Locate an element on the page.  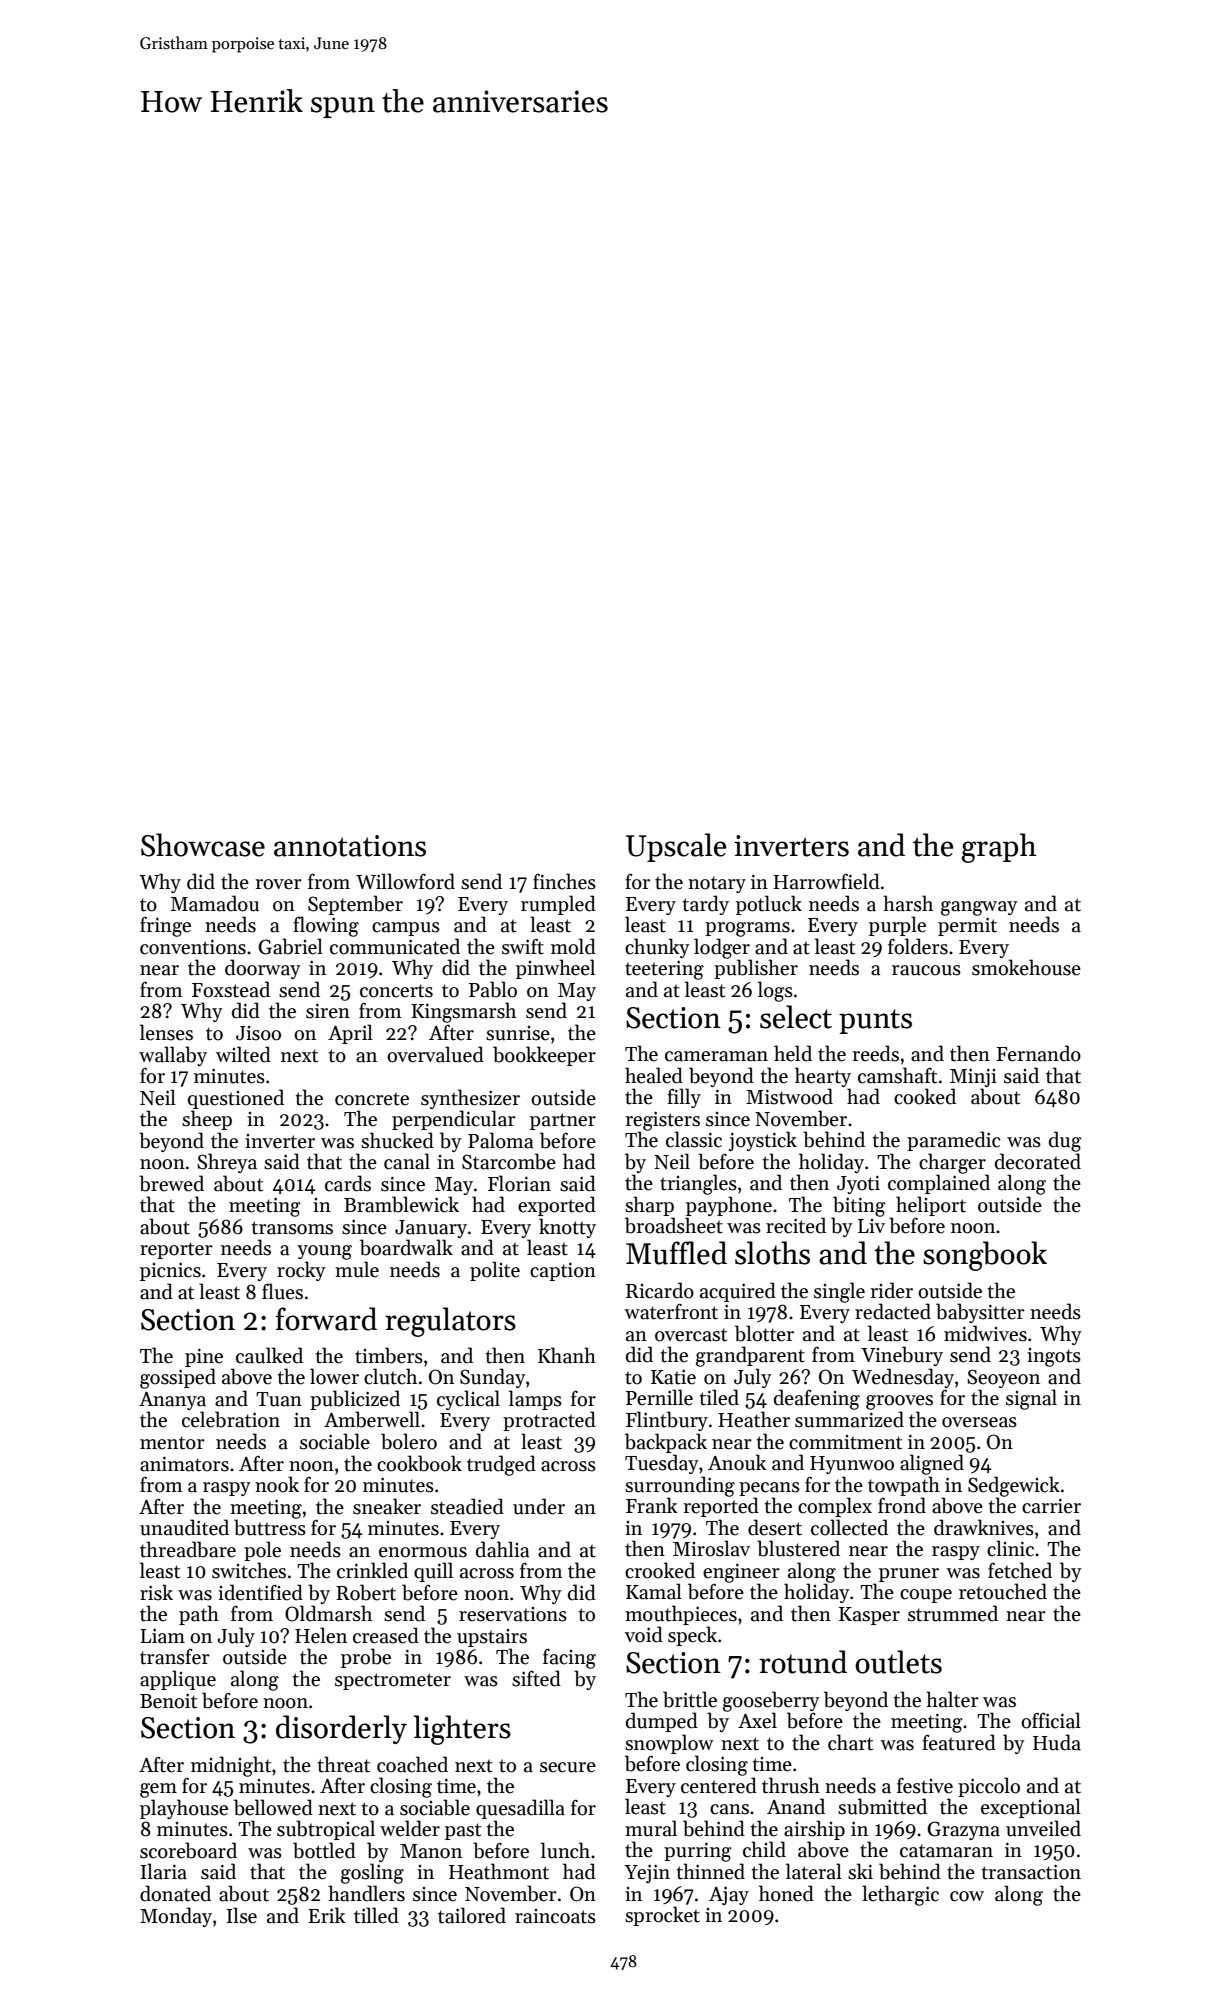
graph is located at coordinates (999, 848).
